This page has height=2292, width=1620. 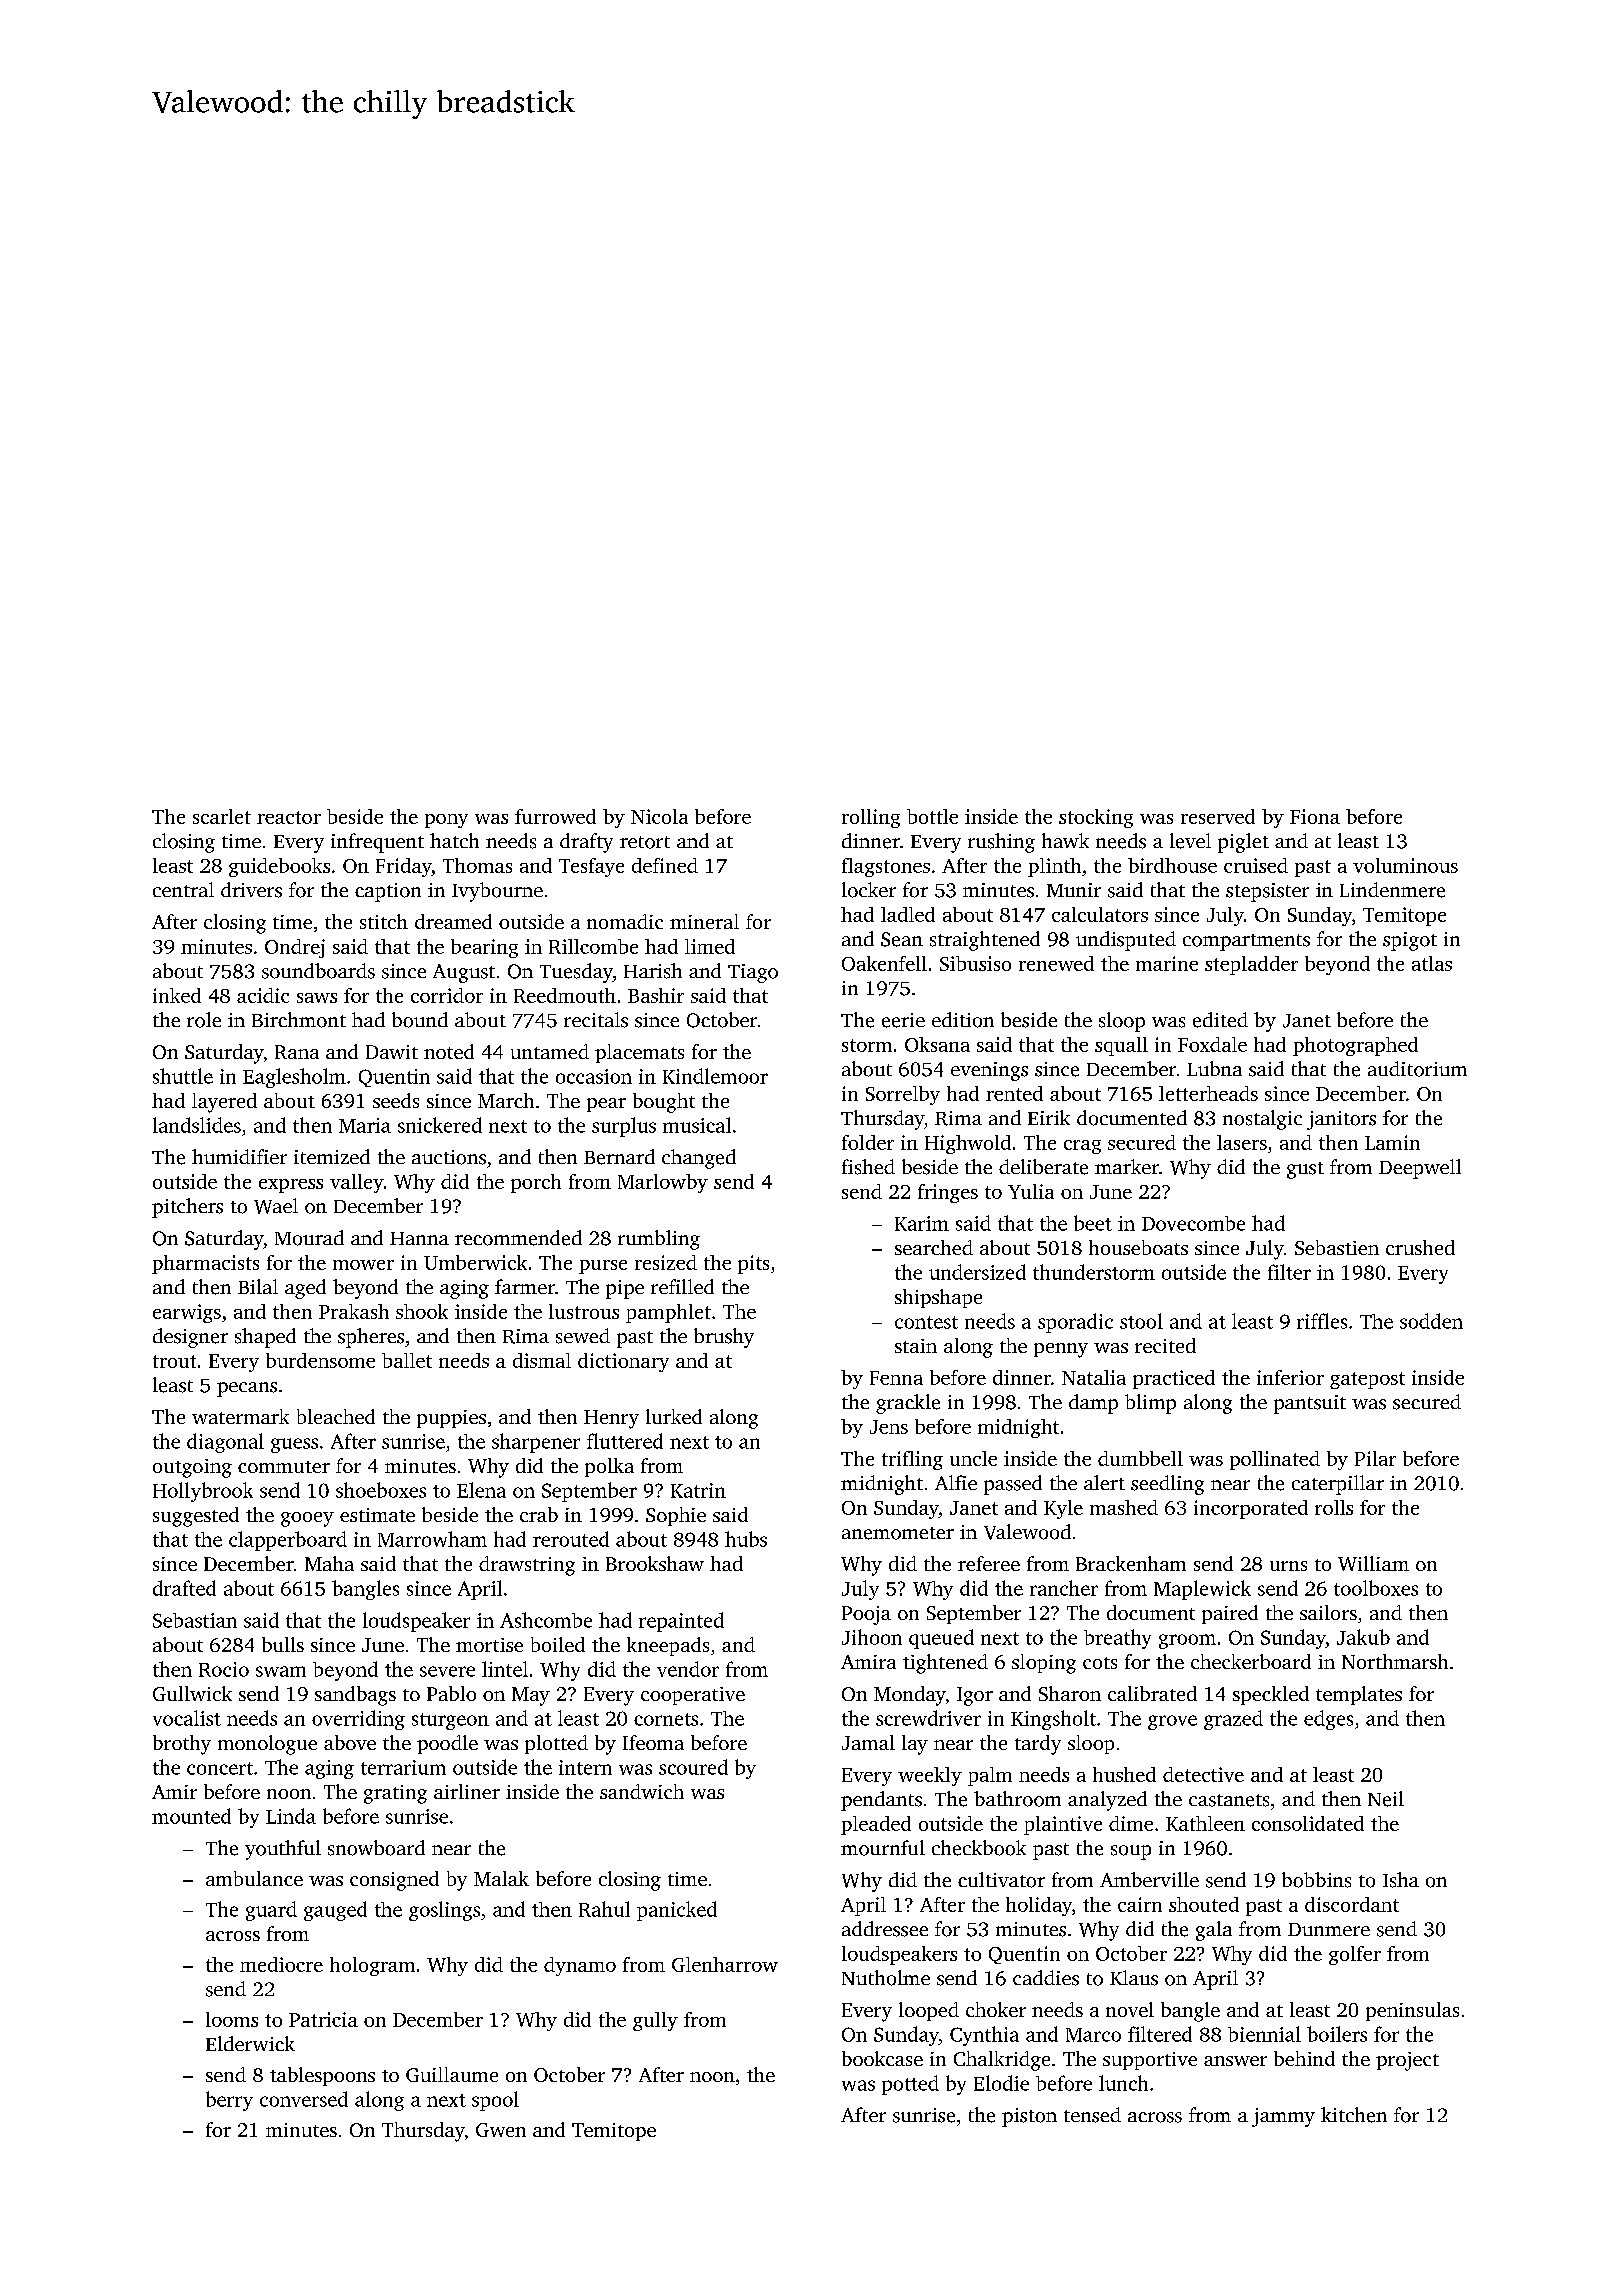 What do you see at coordinates (501, 2130) in the page?
I see `Gwen` at bounding box center [501, 2130].
